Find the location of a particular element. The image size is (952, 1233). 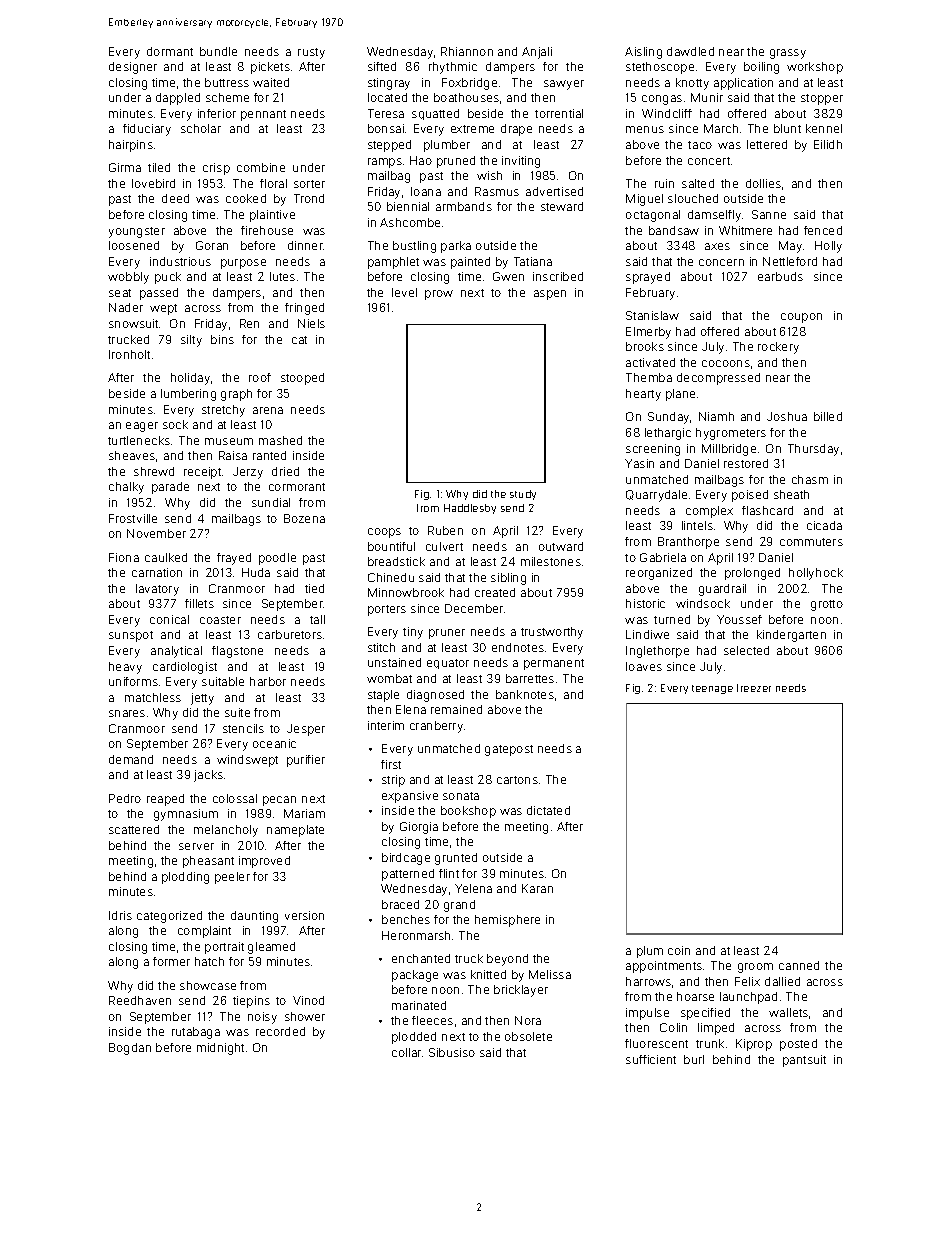

Quarrydale is located at coordinates (656, 496).
